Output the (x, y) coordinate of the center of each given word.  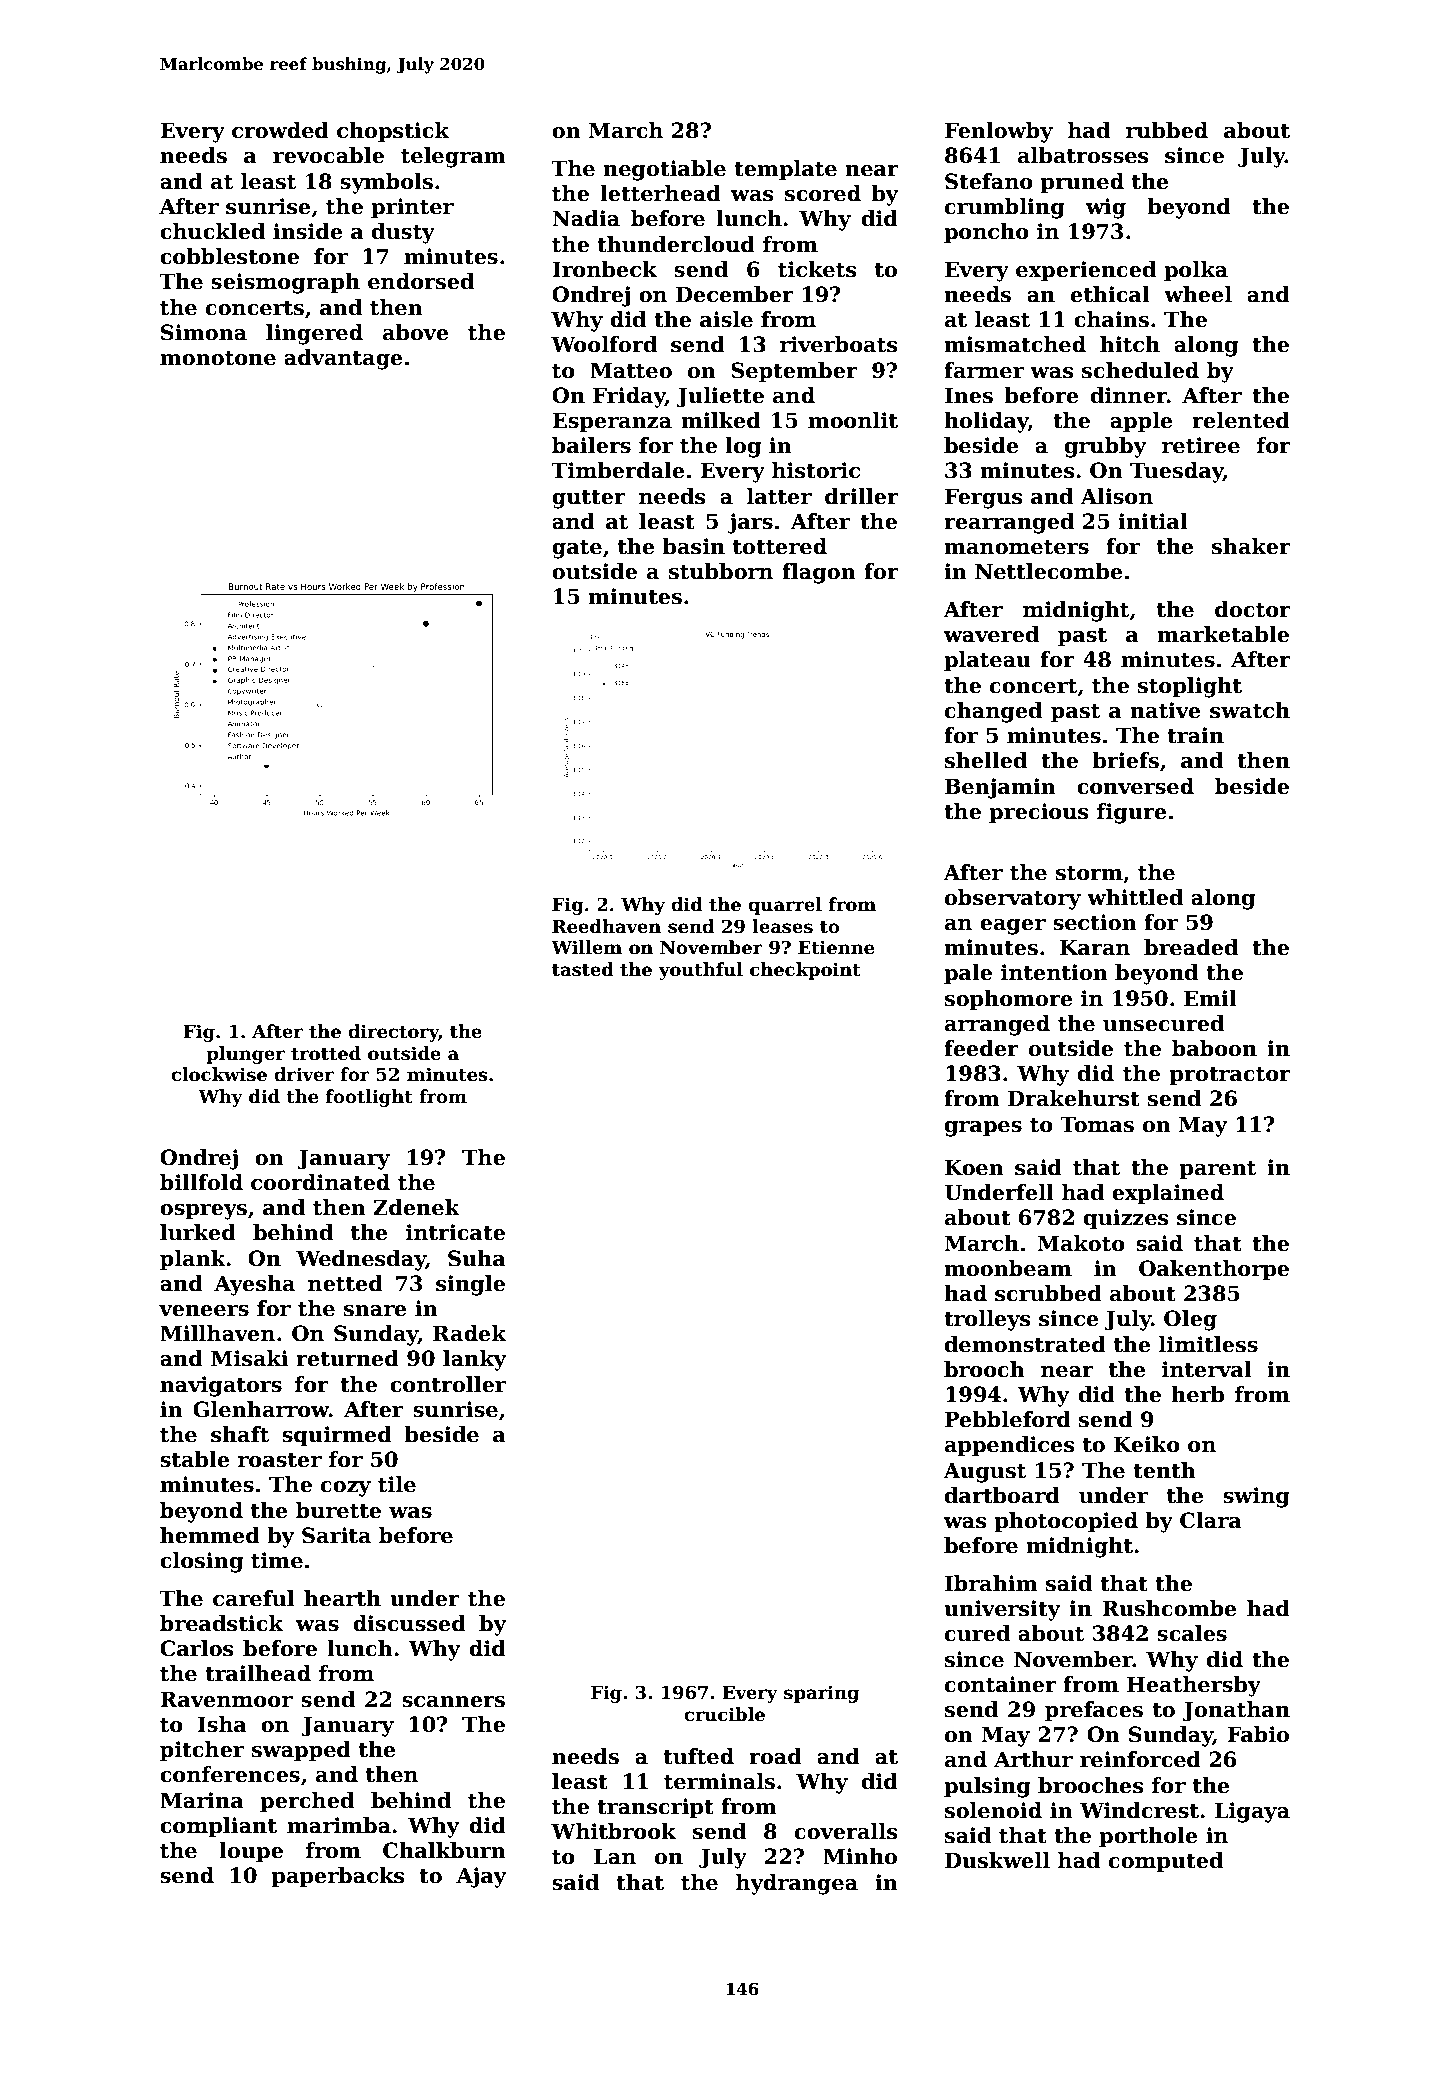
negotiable (664, 170)
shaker (1251, 546)
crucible (724, 1714)
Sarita (336, 1535)
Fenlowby (999, 132)
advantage (343, 359)
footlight (369, 1098)
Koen (974, 1167)
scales (1192, 1633)
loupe (251, 1852)
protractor (1230, 1076)
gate (577, 549)
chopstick (393, 132)
